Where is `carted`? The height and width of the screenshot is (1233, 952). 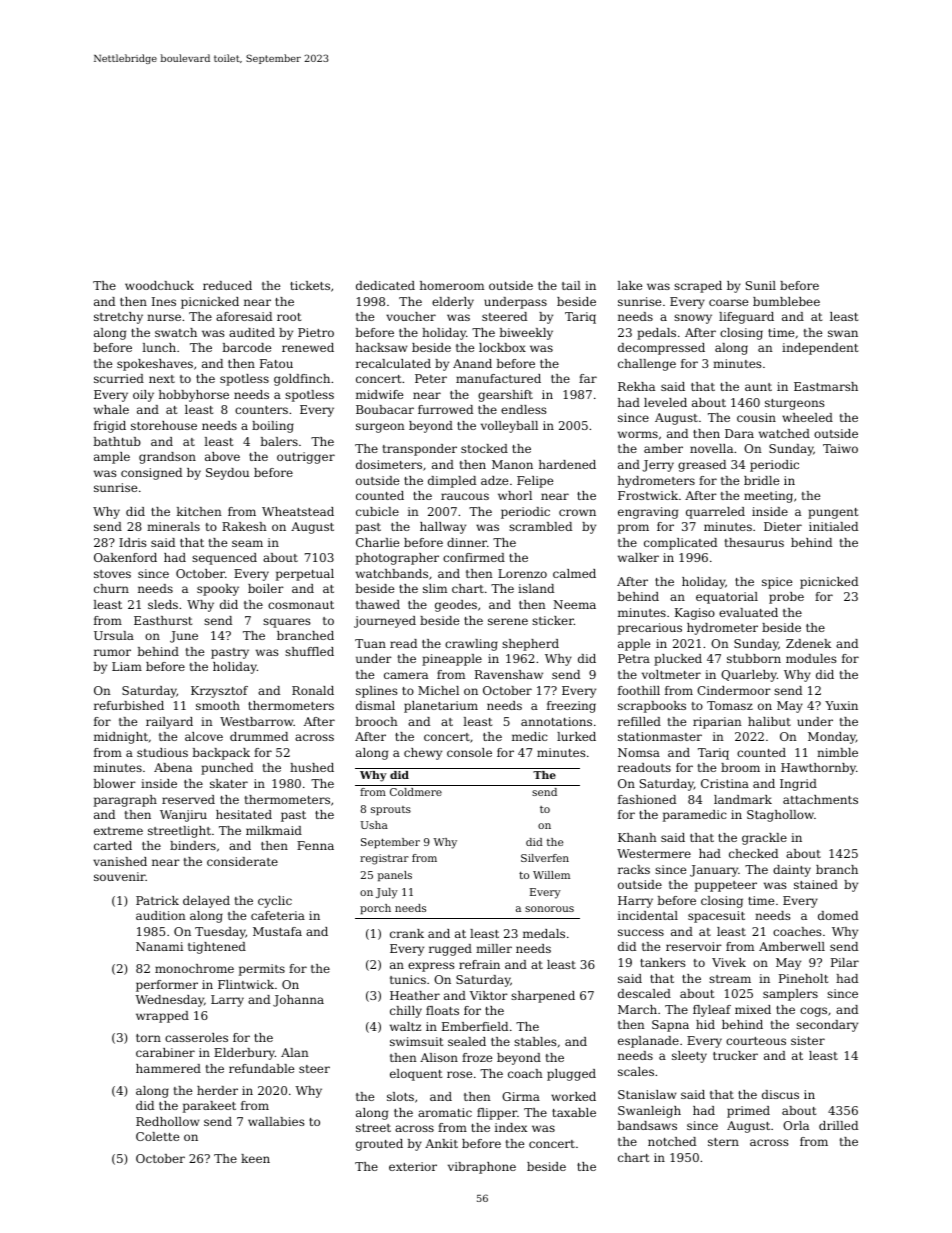
carted is located at coordinates (113, 845).
